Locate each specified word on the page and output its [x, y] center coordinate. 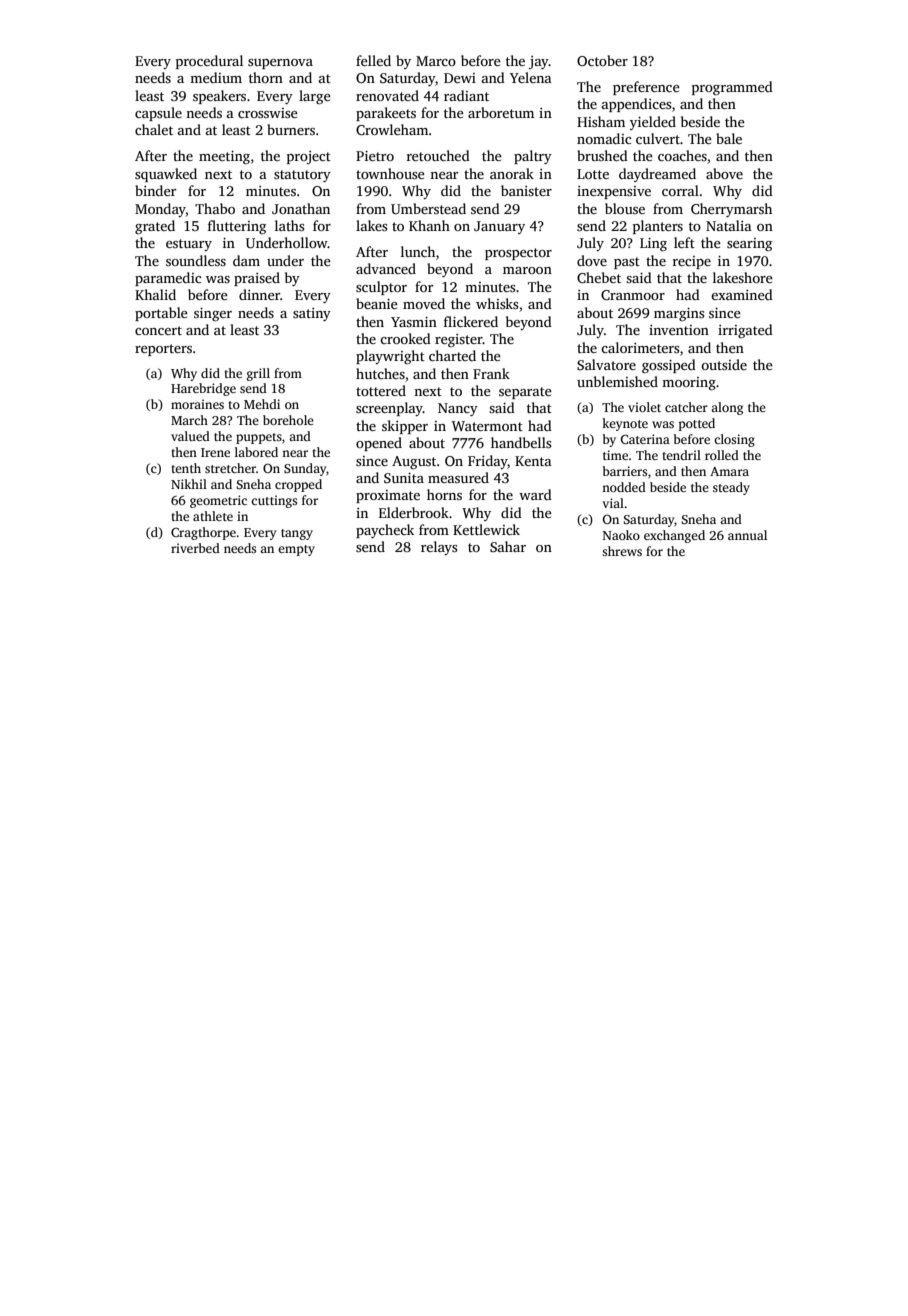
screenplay [389, 409]
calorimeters [640, 347]
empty [296, 550]
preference [646, 88]
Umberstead [428, 208]
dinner [259, 294]
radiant [466, 95]
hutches [380, 373]
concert [158, 330]
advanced [386, 268]
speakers [219, 97]
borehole [288, 420]
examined [742, 294]
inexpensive [614, 192]
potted [697, 424]
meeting [224, 157]
